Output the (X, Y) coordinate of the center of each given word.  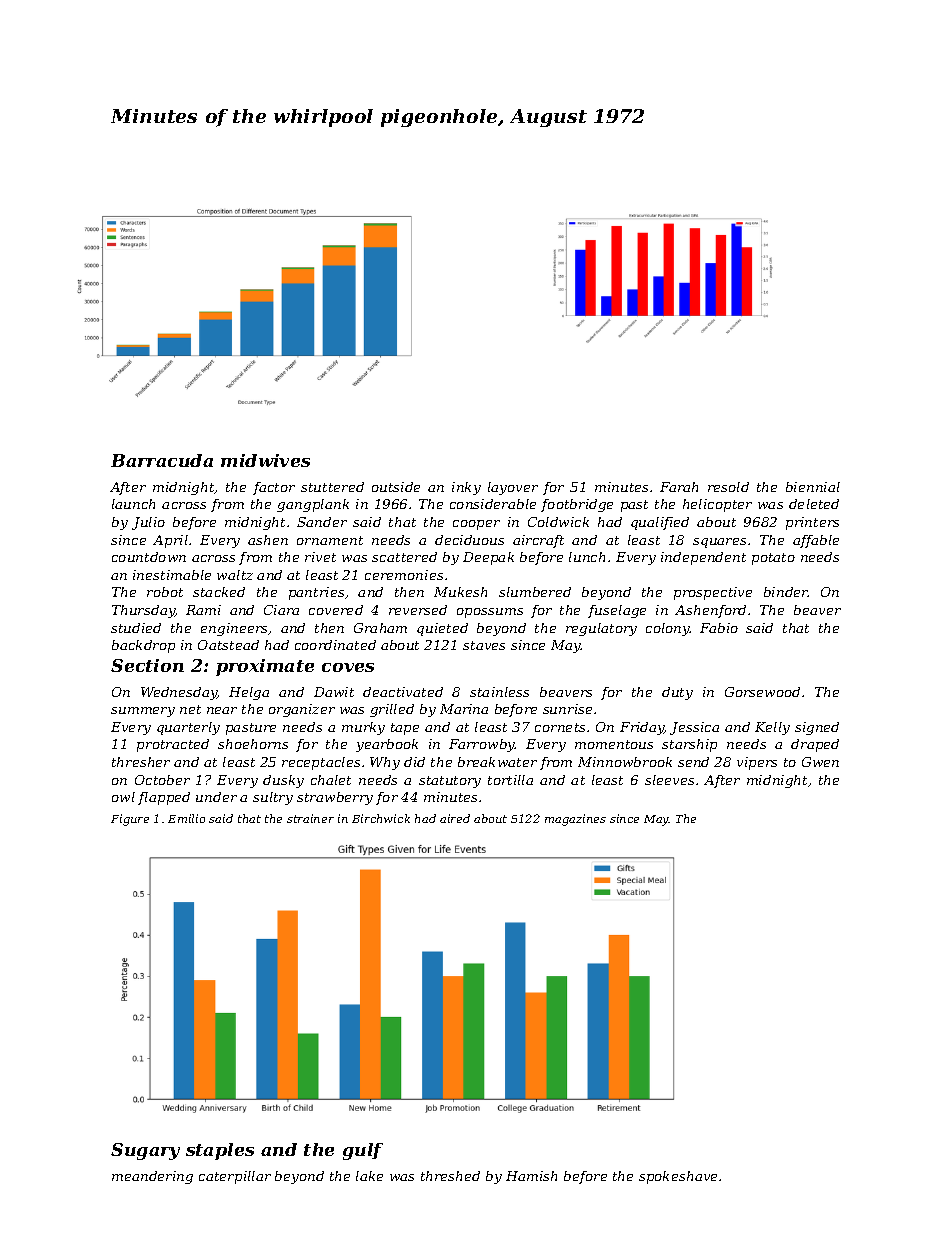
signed (817, 728)
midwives (265, 460)
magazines (575, 820)
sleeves (669, 780)
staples (220, 1151)
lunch (587, 557)
